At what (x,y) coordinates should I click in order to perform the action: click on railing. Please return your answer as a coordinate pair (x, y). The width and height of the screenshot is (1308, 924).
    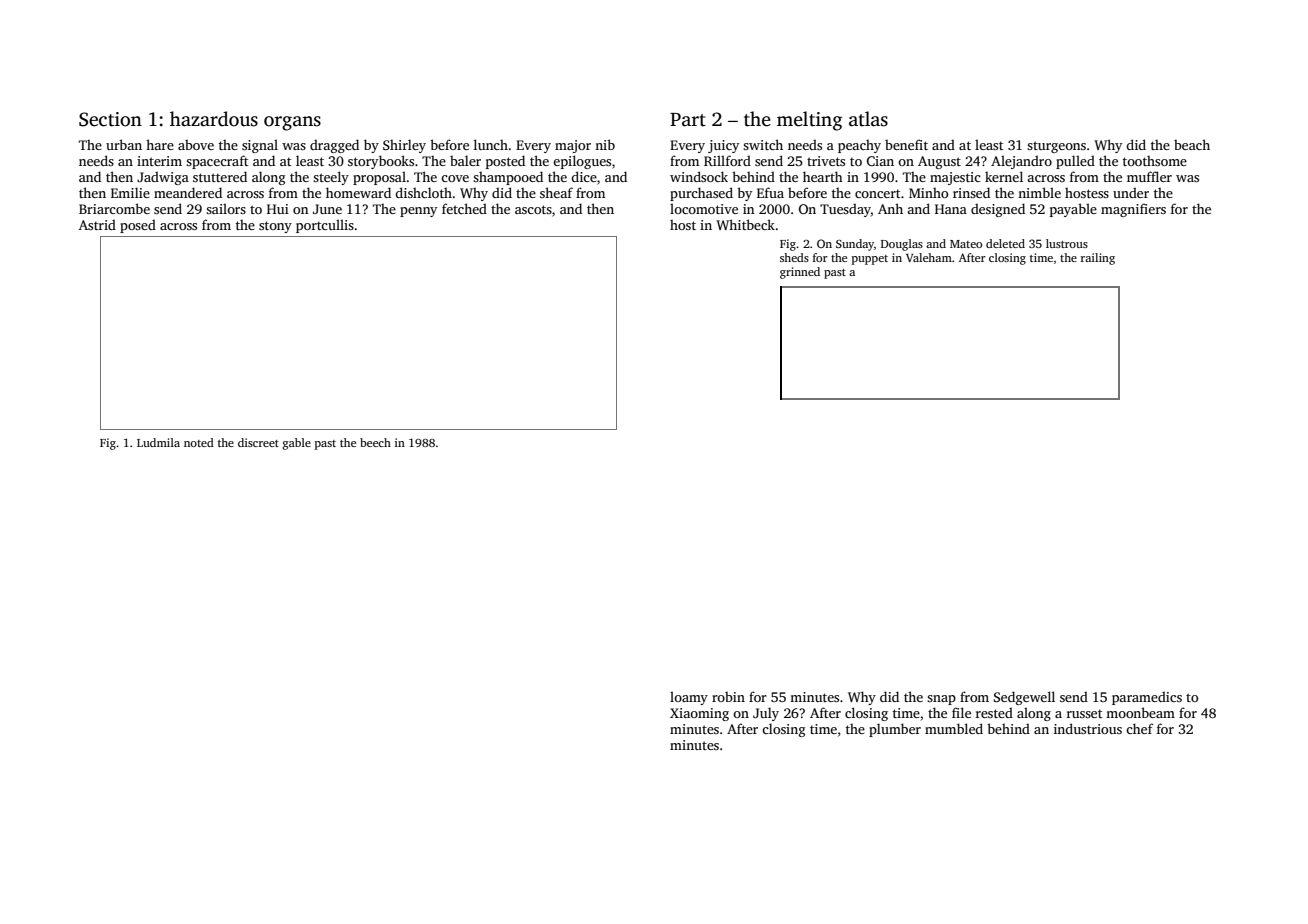
    Looking at the image, I should click on (1098, 259).
